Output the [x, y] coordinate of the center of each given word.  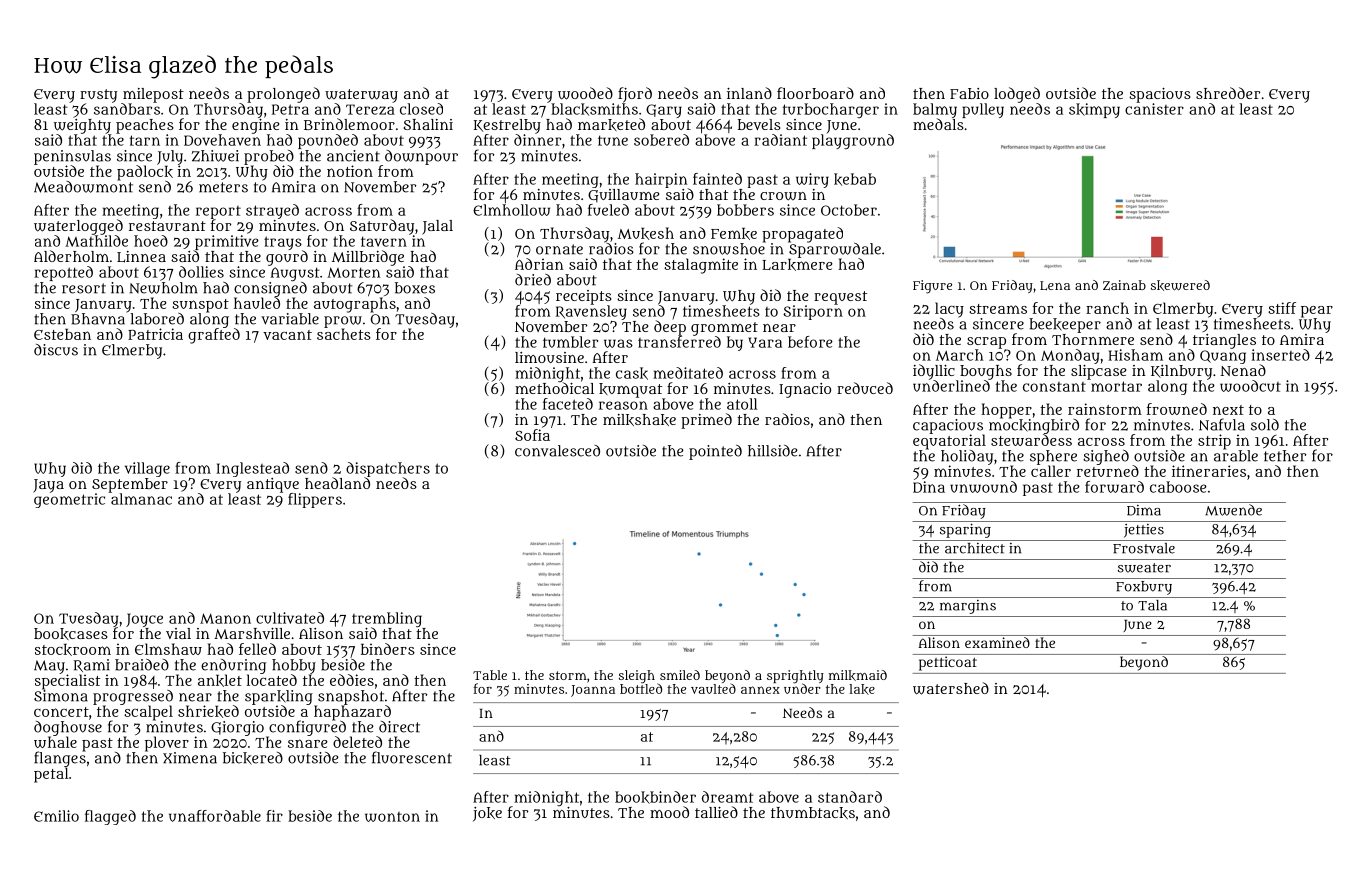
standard [850, 797]
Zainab [1124, 285]
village [147, 469]
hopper [1006, 411]
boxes [415, 288]
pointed [715, 452]
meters [223, 187]
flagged [110, 817]
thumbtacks [813, 813]
